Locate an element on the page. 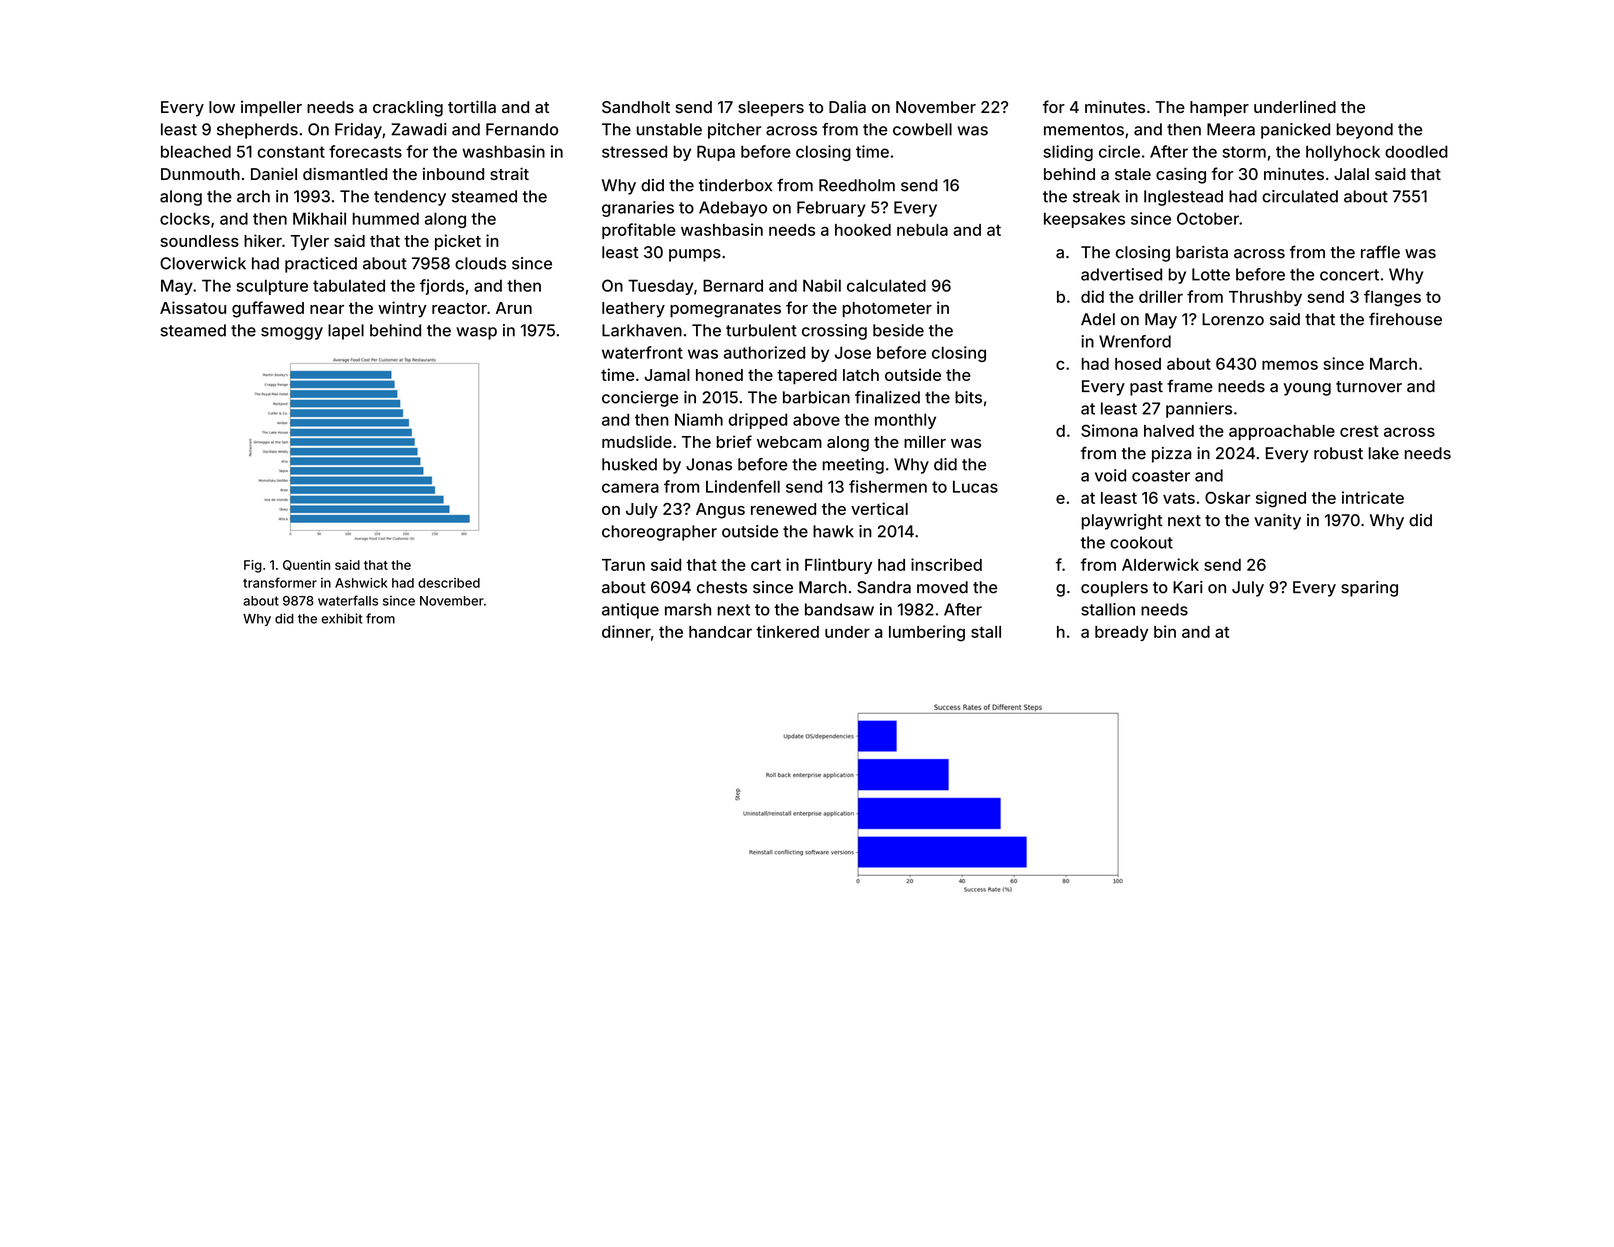 Image resolution: width=1614 pixels, height=1247 pixels. hamper is located at coordinates (1219, 109).
